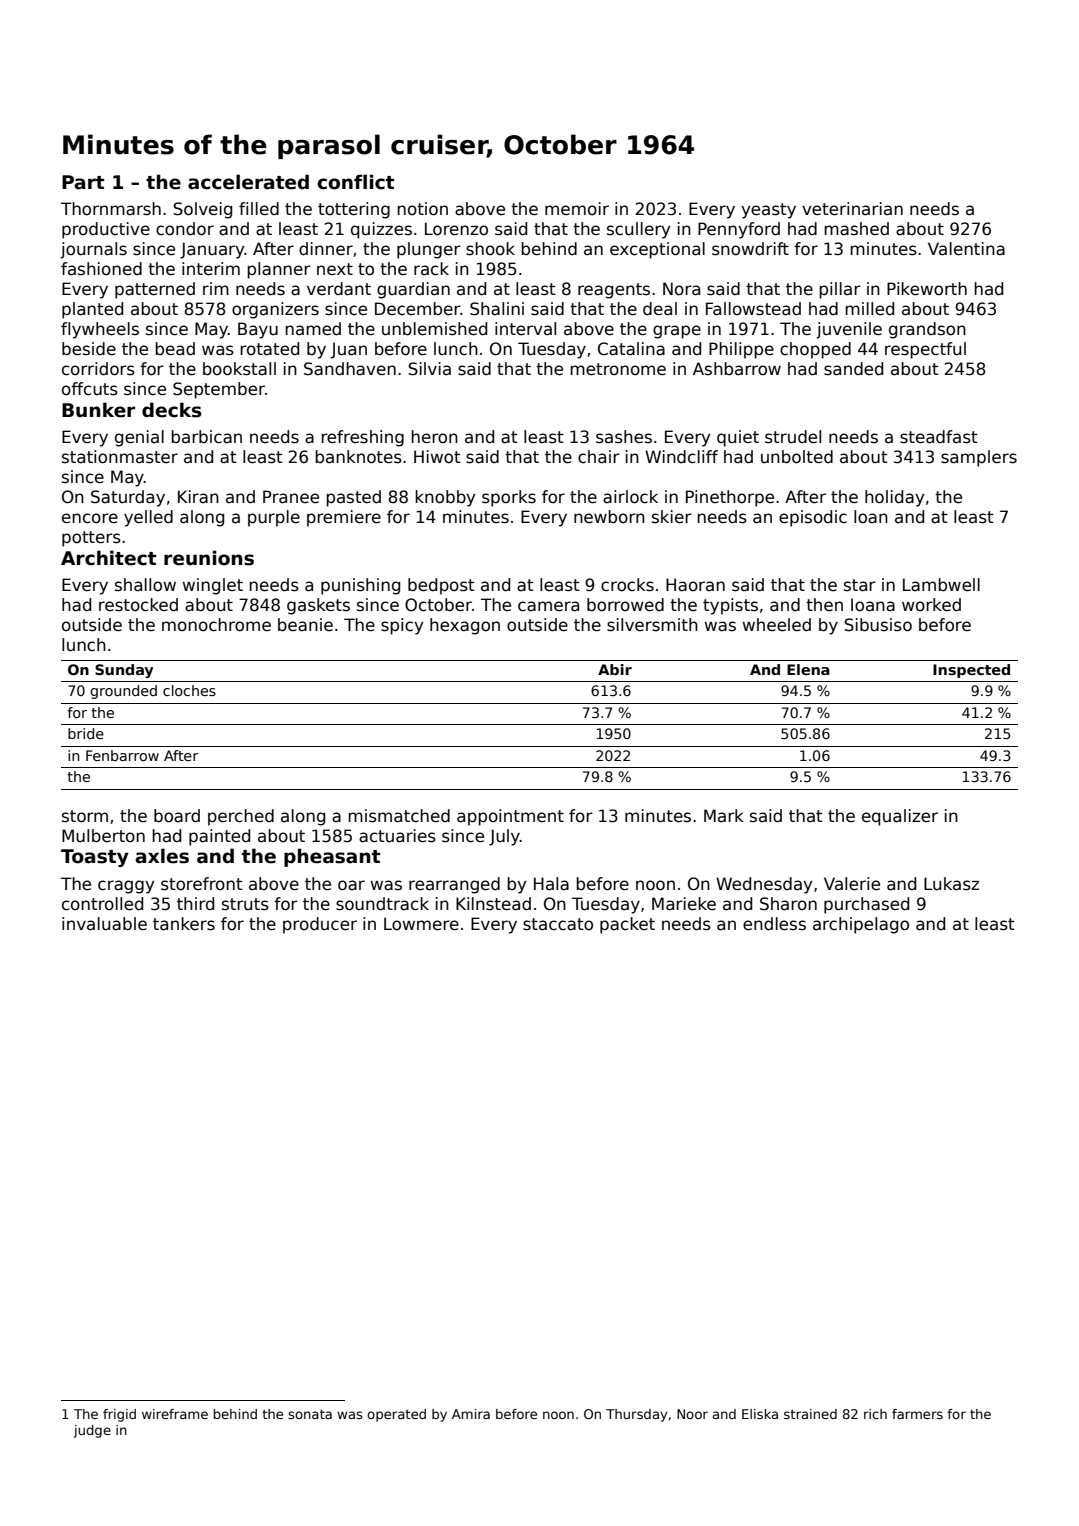 This page has height=1526, width=1079. What do you see at coordinates (248, 182) in the page?
I see `accelerated` at bounding box center [248, 182].
